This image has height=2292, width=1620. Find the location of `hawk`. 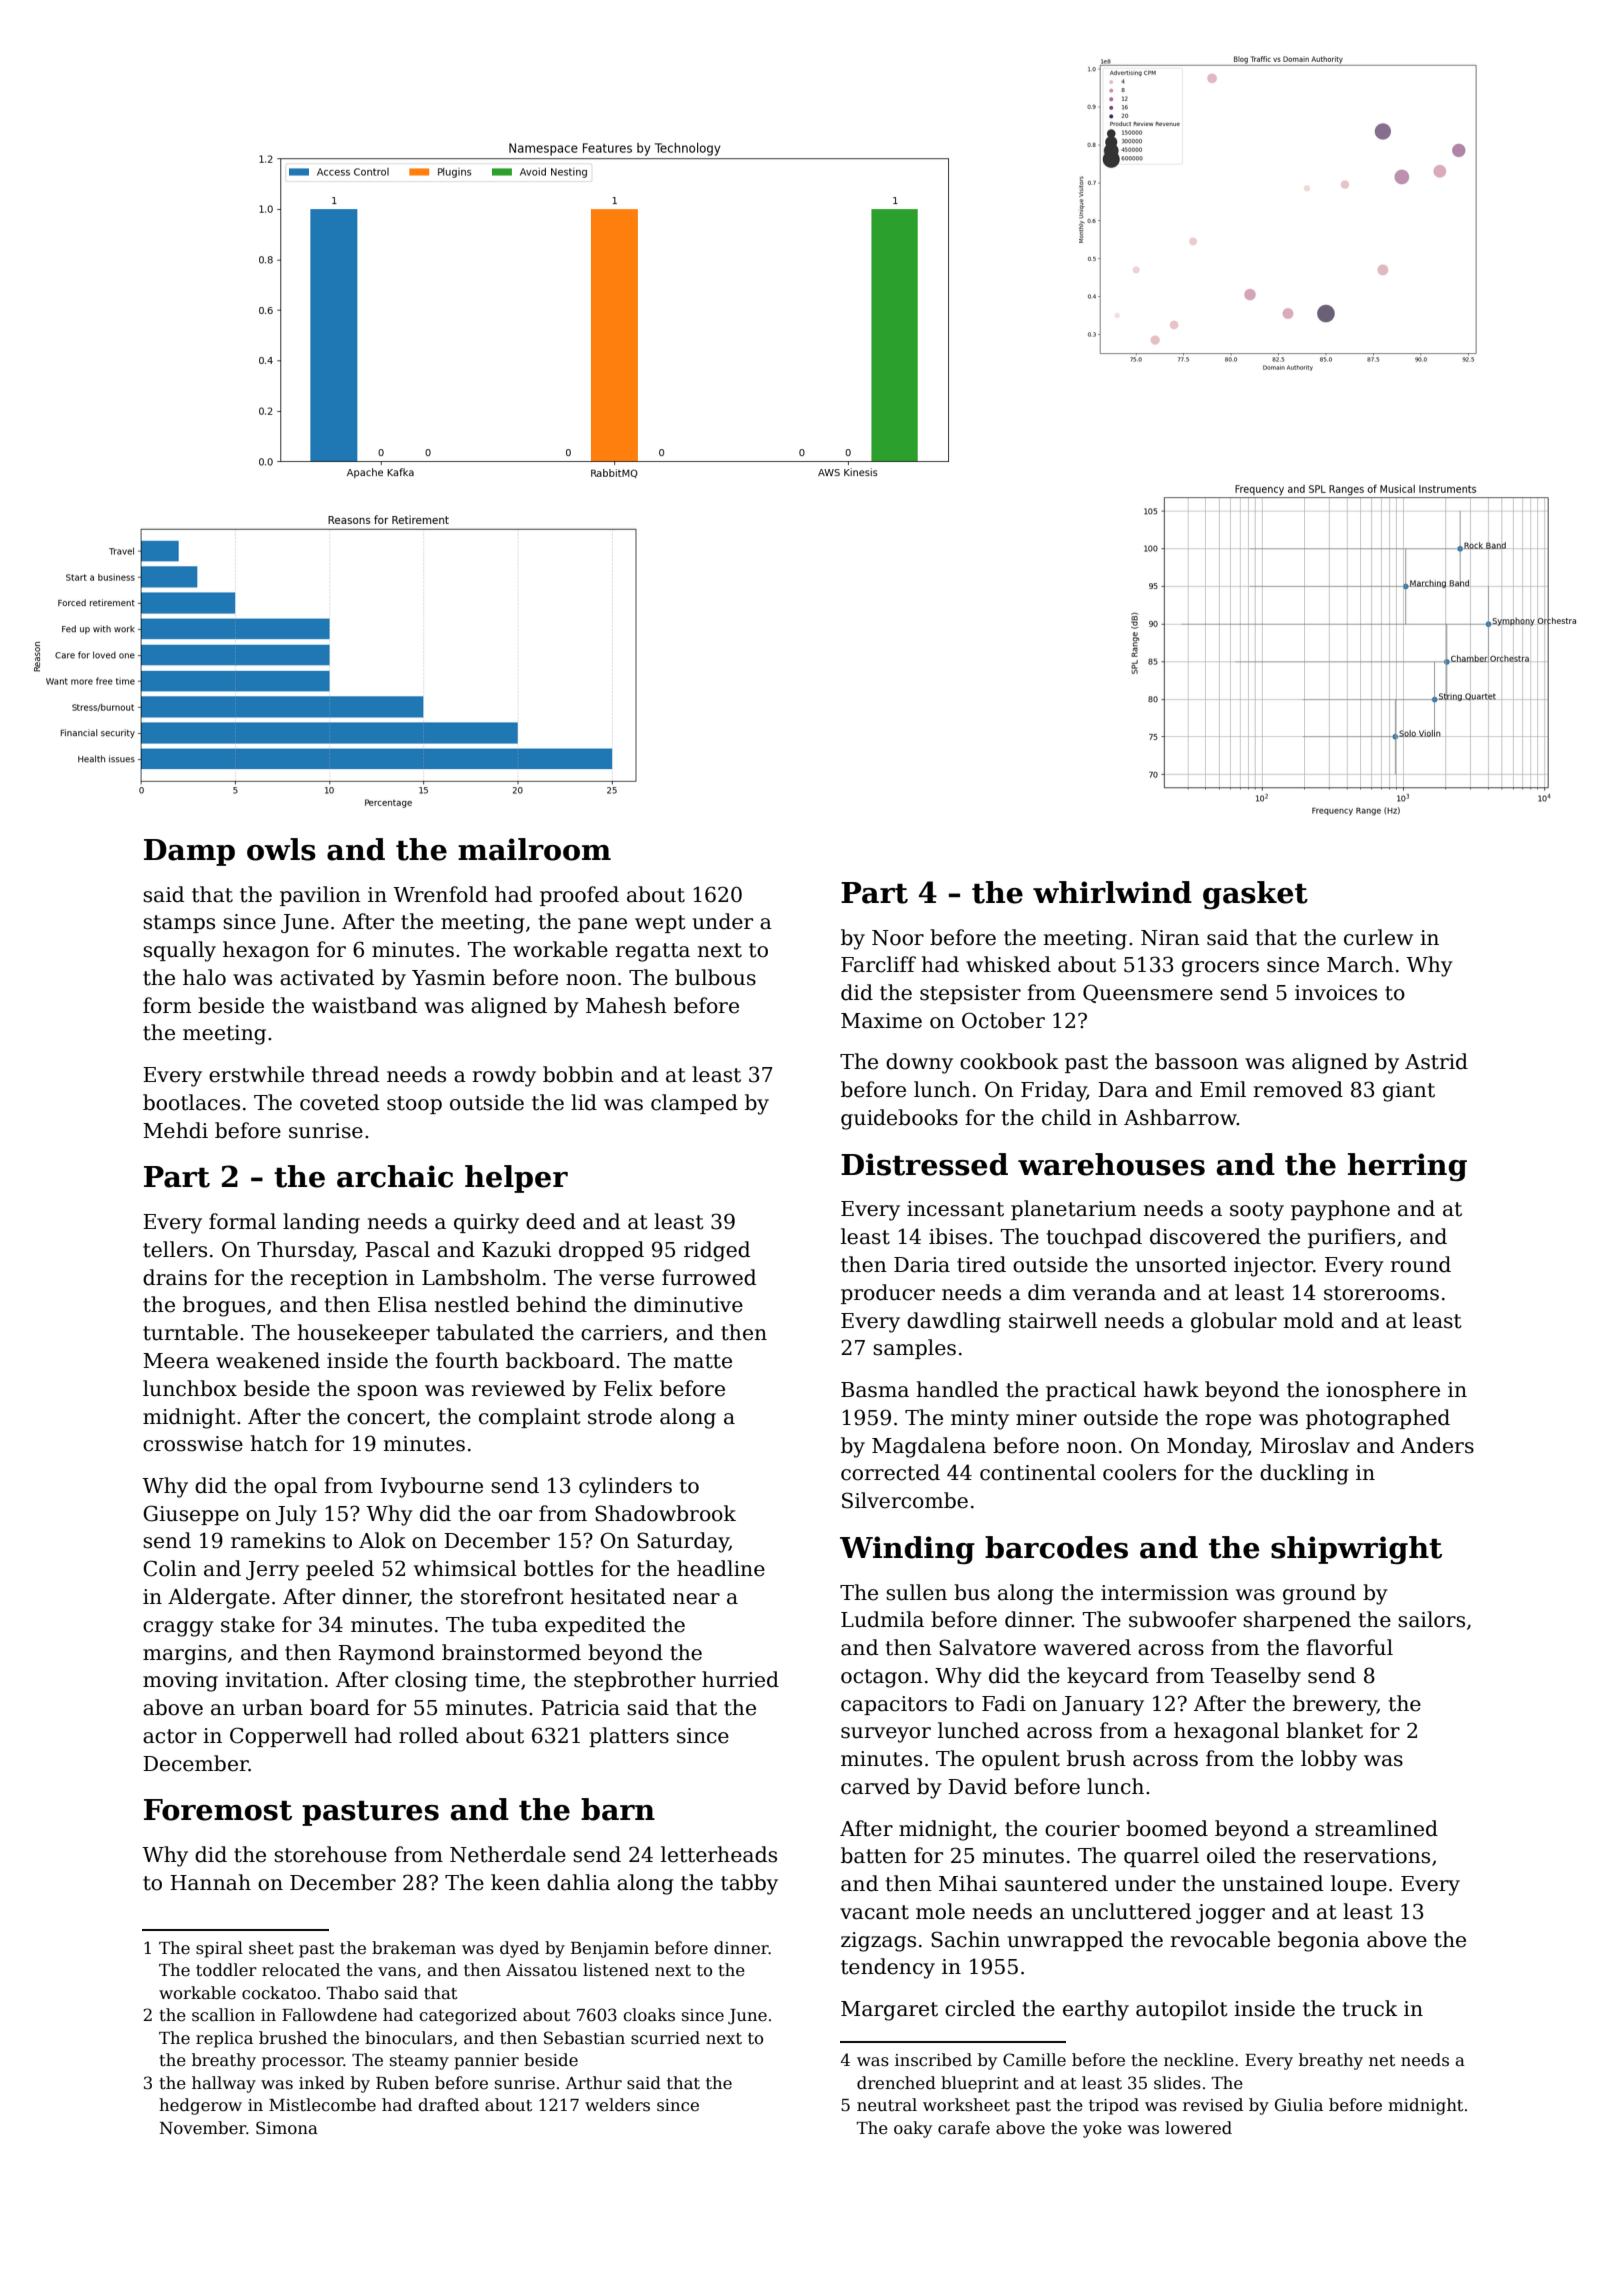

hawk is located at coordinates (1171, 1389).
